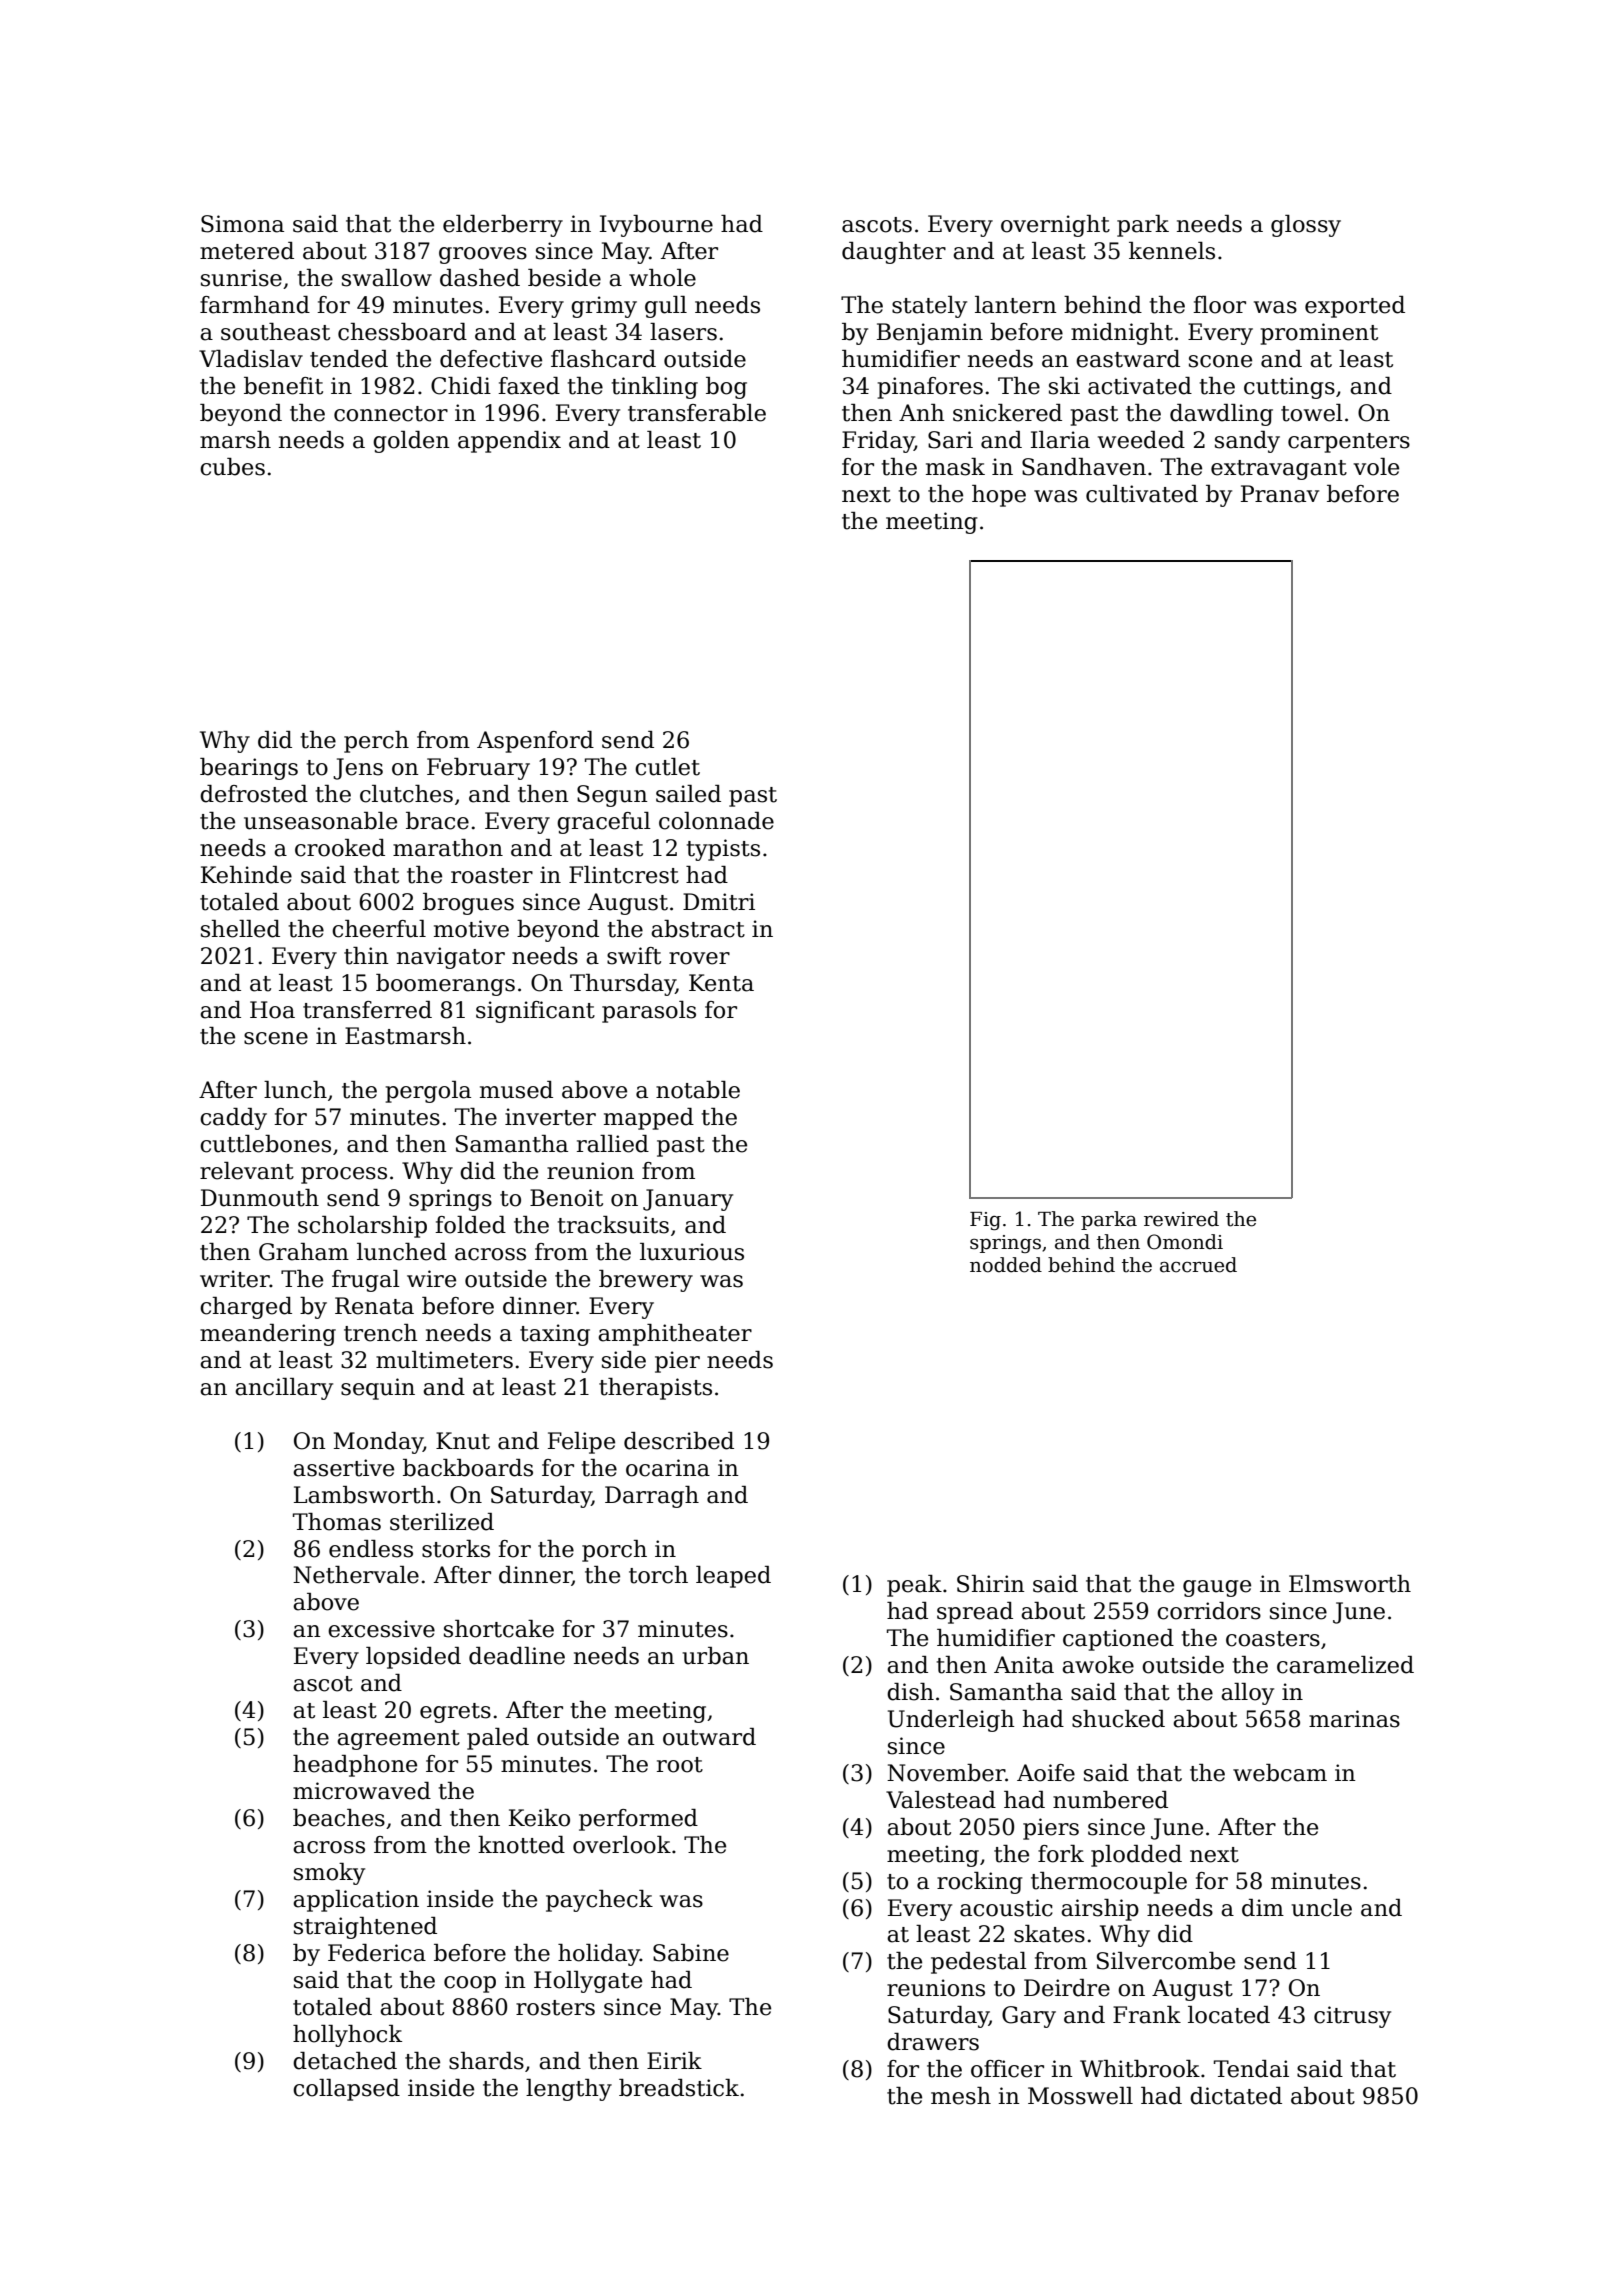 Image resolution: width=1620 pixels, height=2292 pixels. I want to click on overnight, so click(1055, 226).
